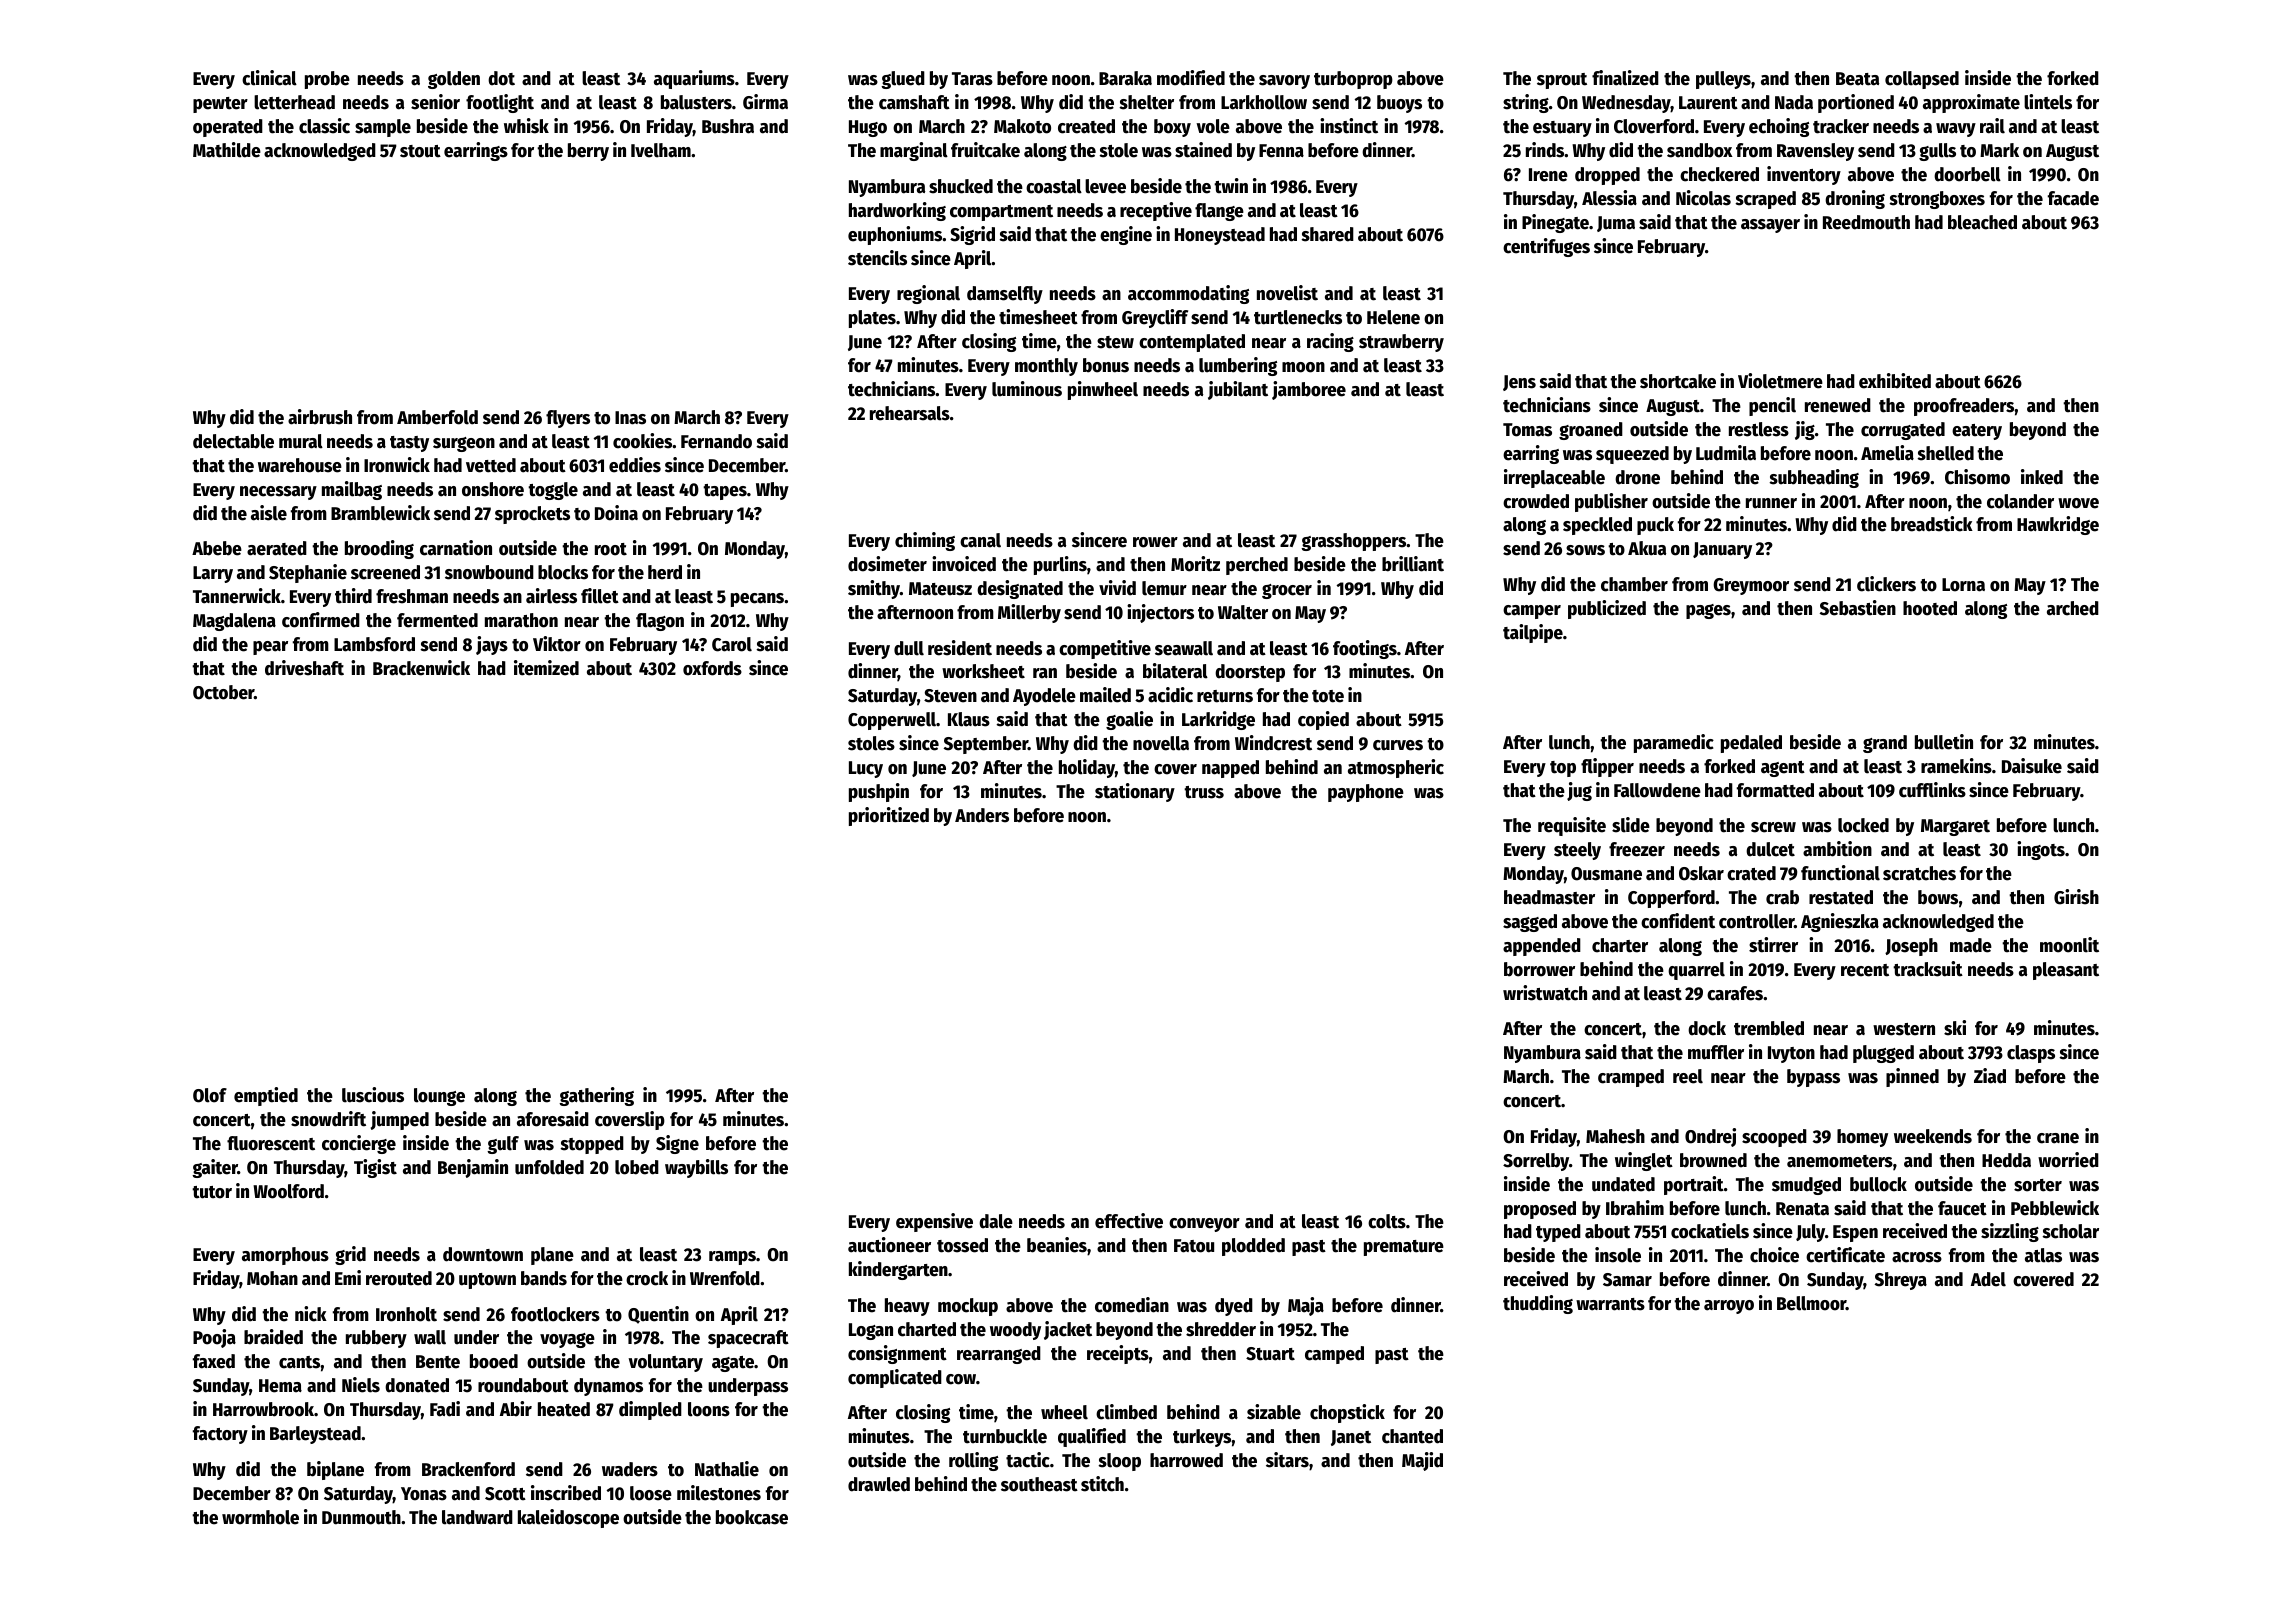 This page has height=1620, width=2292. Describe the element at coordinates (420, 151) in the page. I see `stout` at that location.
